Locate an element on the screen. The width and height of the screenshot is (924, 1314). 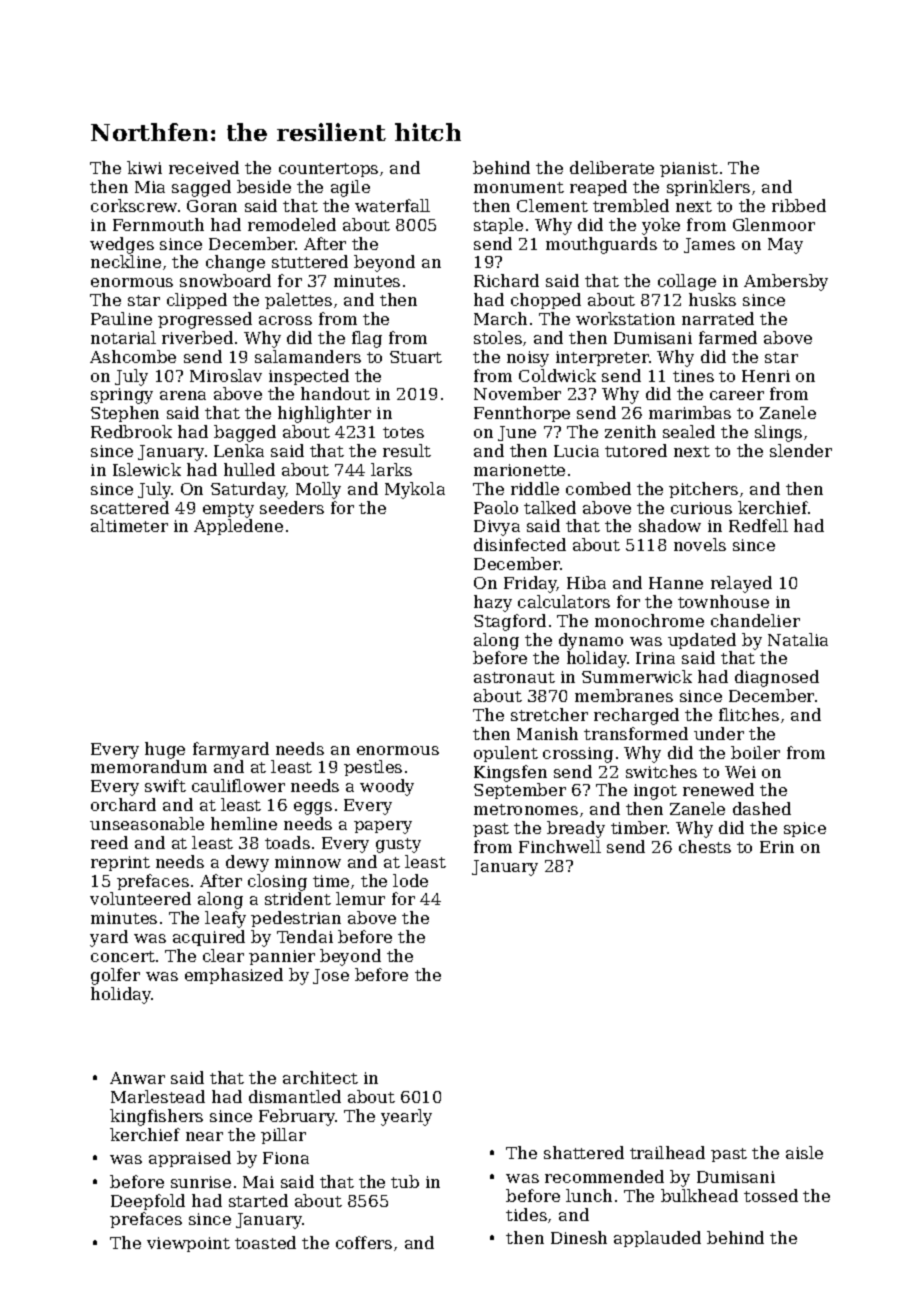
woody is located at coordinates (387, 787).
